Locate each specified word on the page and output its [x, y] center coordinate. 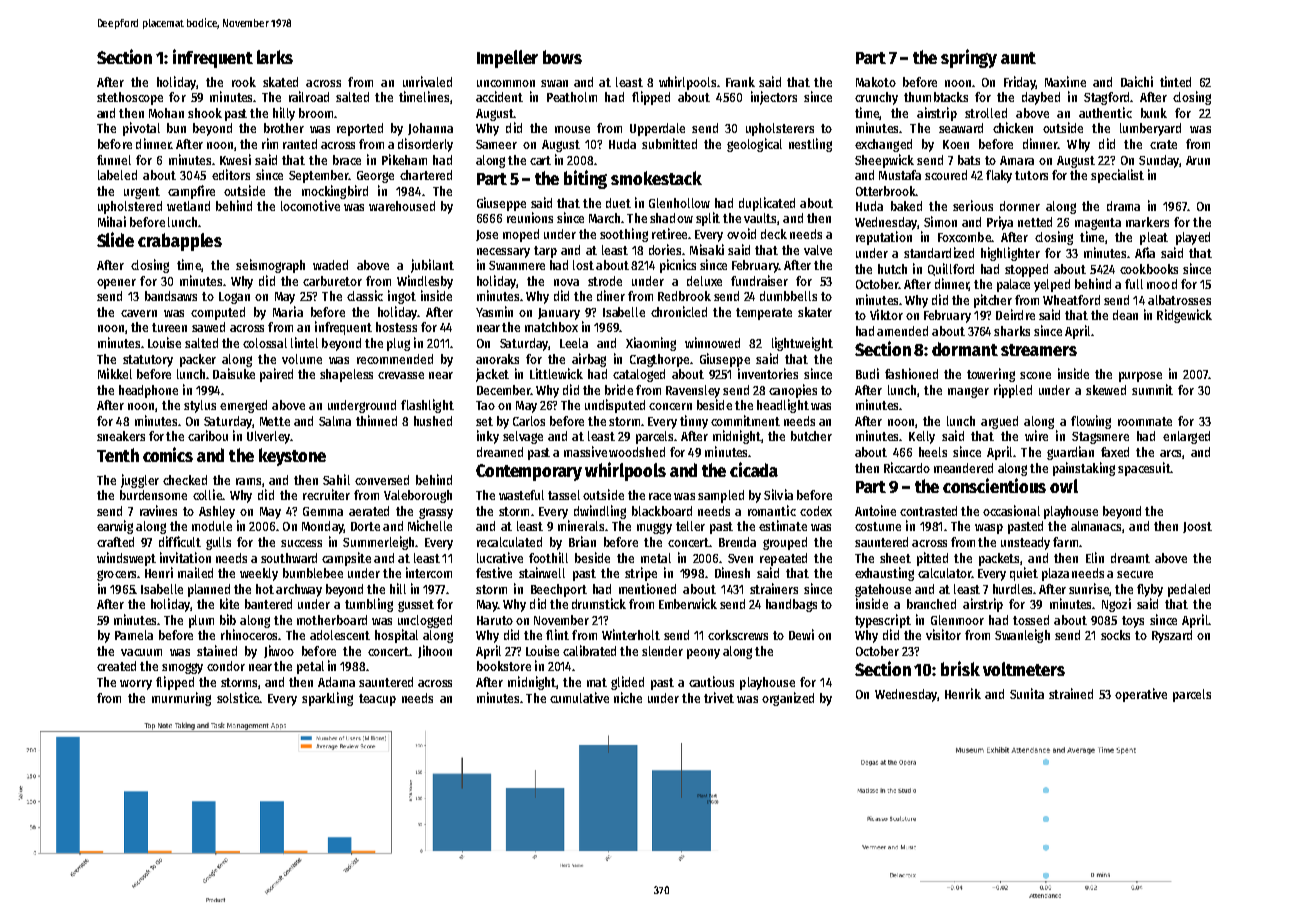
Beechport [559, 590]
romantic [772, 510]
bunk [1154, 113]
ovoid [741, 233]
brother [284, 128]
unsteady [1025, 543]
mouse [572, 129]
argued [999, 422]
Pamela [134, 635]
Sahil [336, 479]
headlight [783, 406]
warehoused [402, 206]
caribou [208, 435]
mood [1162, 284]
